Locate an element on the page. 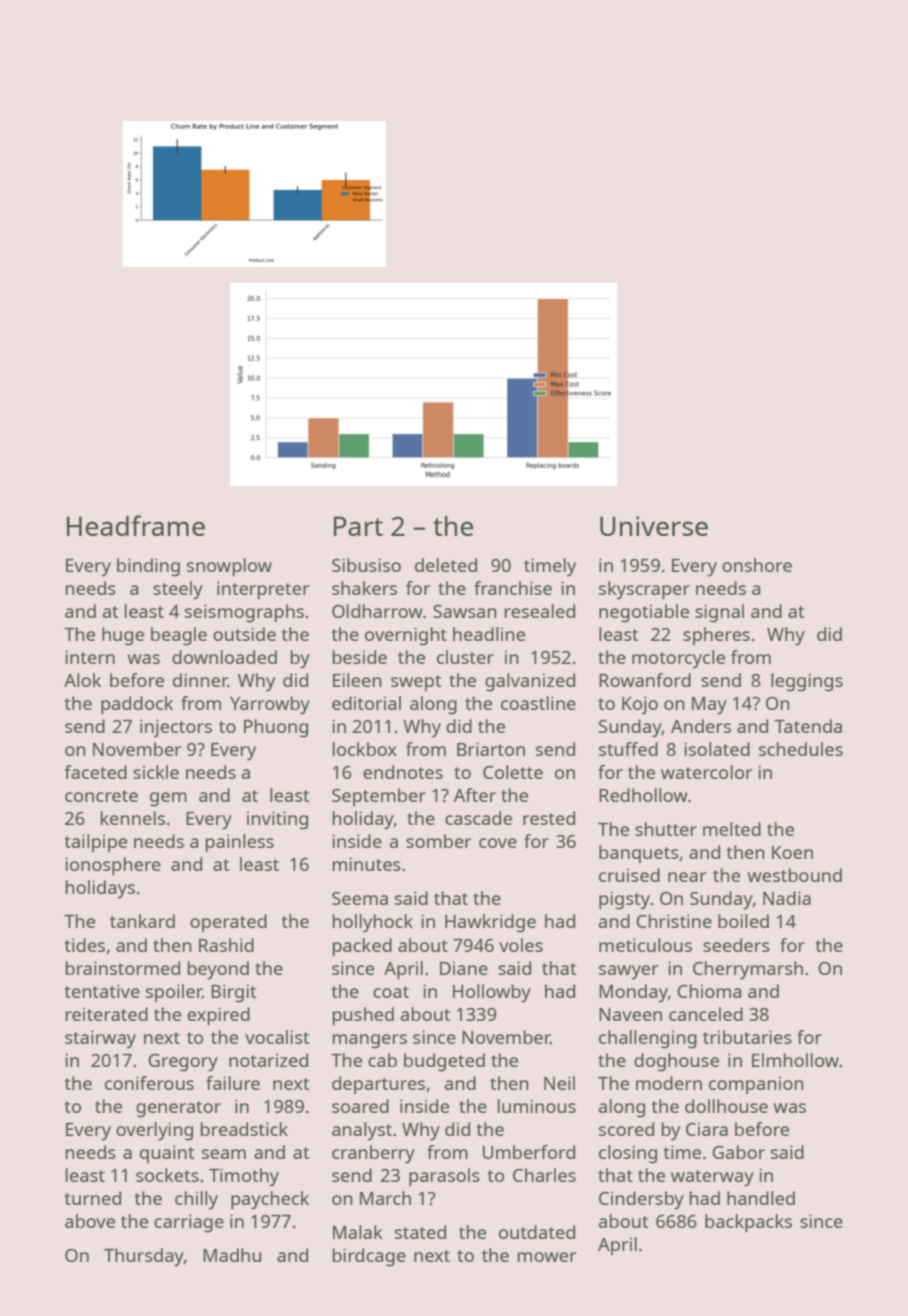 This page has height=1316, width=908. mower is located at coordinates (547, 1257).
